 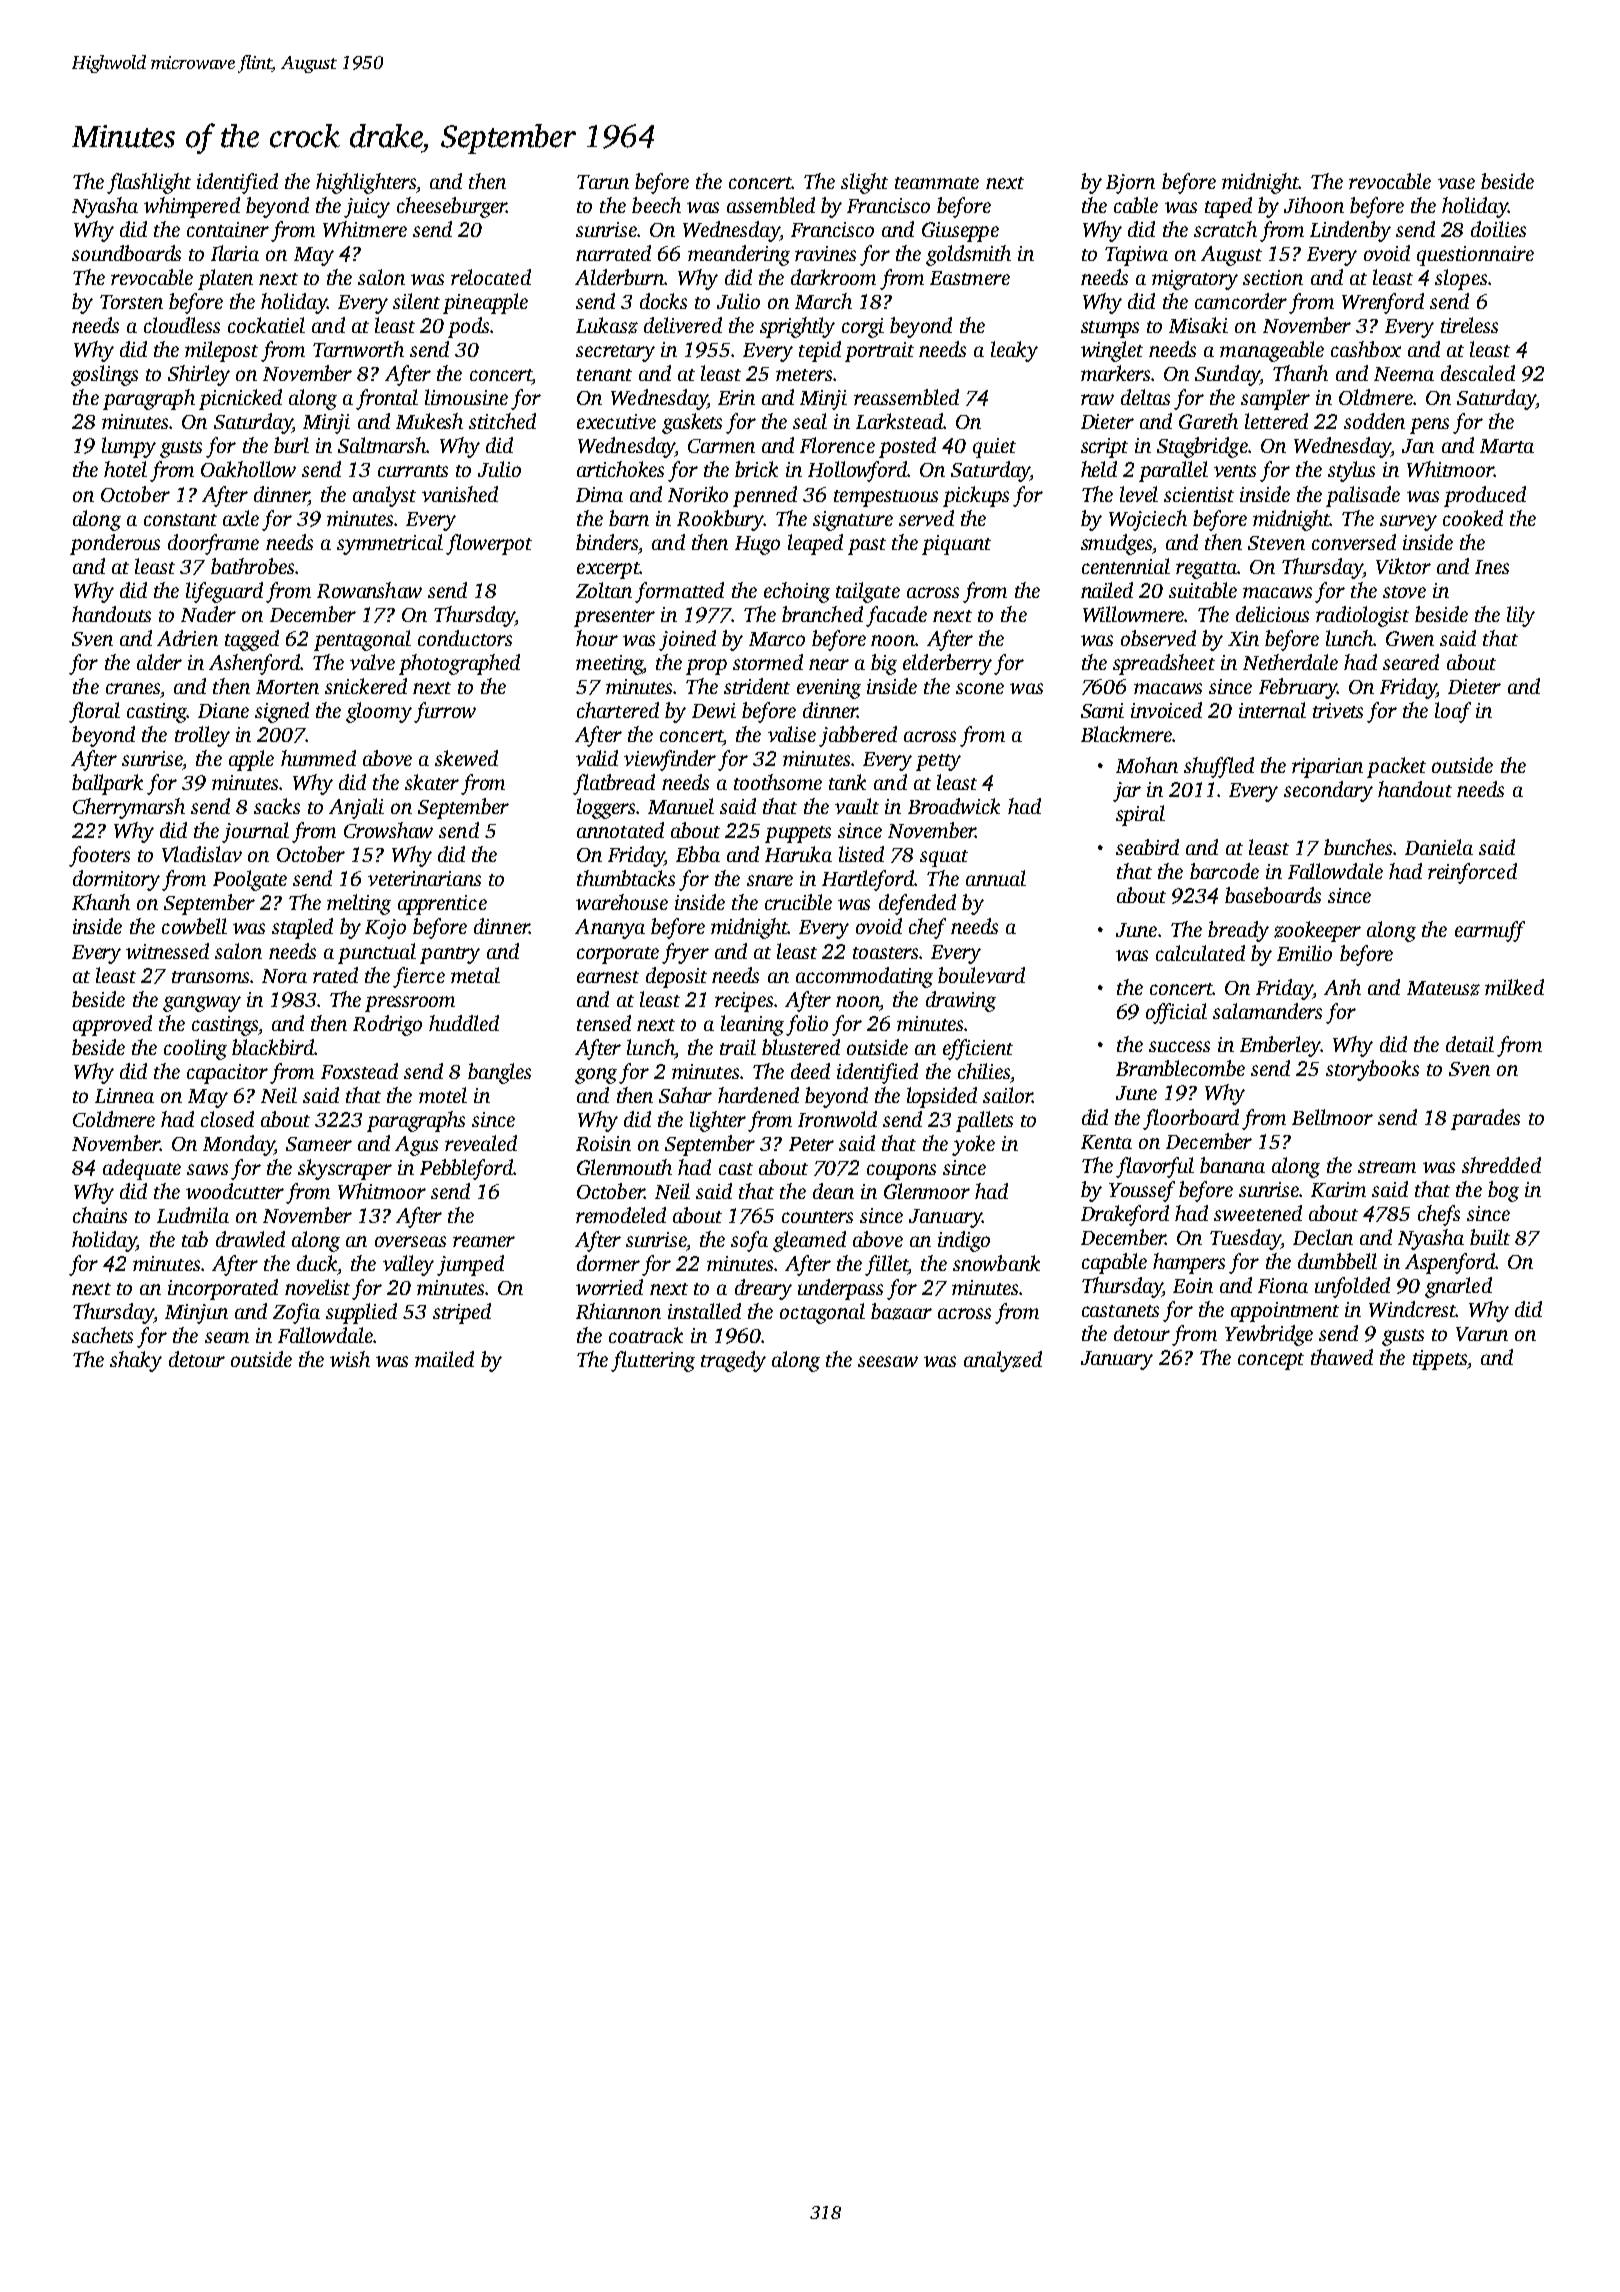 I want to click on loaf, so click(x=1453, y=712).
